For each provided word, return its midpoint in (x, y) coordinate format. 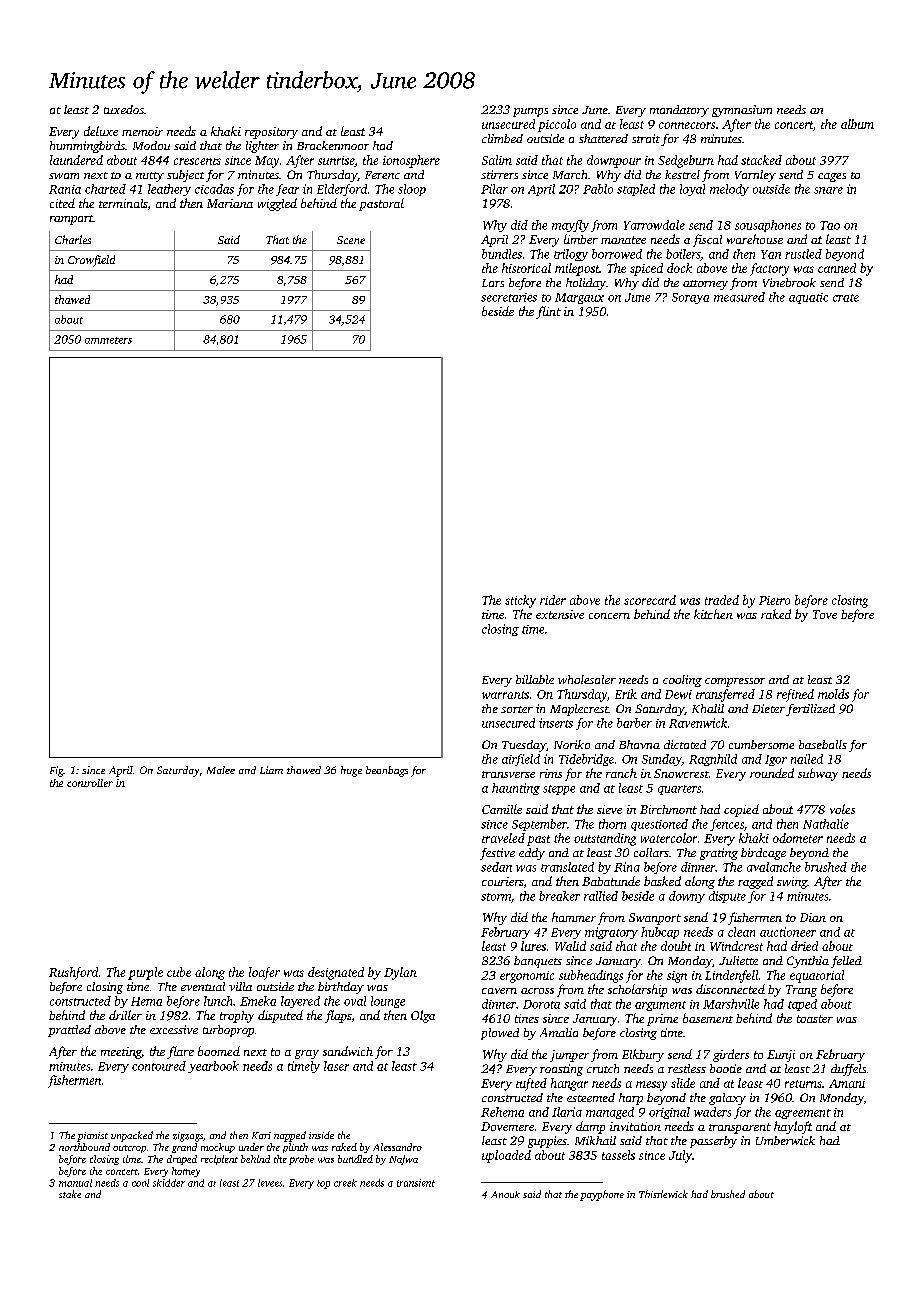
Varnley (755, 176)
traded (722, 600)
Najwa (403, 1160)
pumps (530, 112)
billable (535, 679)
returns (803, 1084)
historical (526, 268)
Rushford (73, 973)
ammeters (108, 340)
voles (842, 809)
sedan (496, 867)
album (857, 124)
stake (70, 1194)
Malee (221, 770)
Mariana (230, 203)
